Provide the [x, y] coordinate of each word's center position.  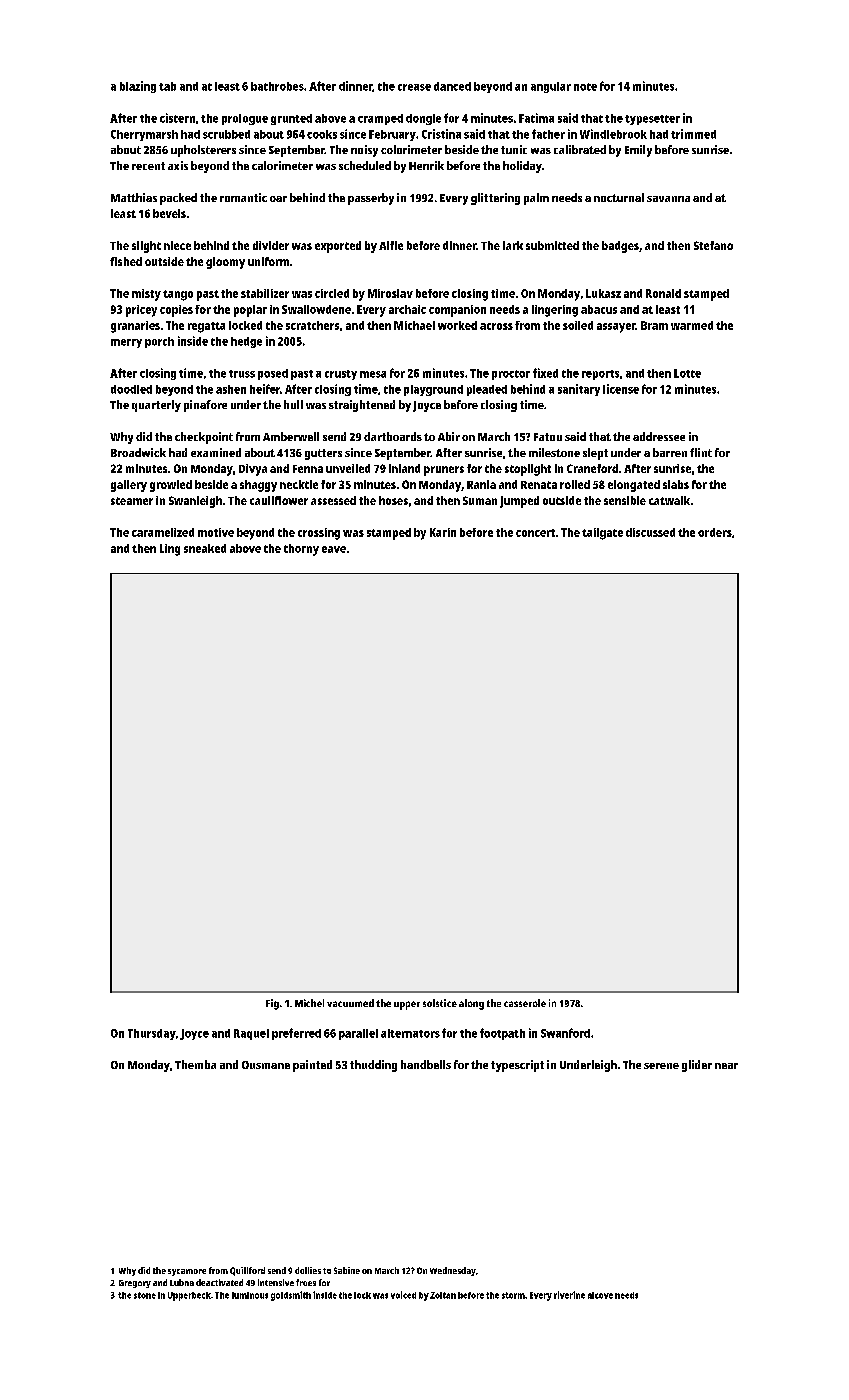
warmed [692, 325]
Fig [272, 1004]
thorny [301, 550]
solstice [440, 1003]
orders [715, 532]
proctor [511, 375]
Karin [443, 532]
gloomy [225, 263]
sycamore [187, 1272]
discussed [650, 532]
